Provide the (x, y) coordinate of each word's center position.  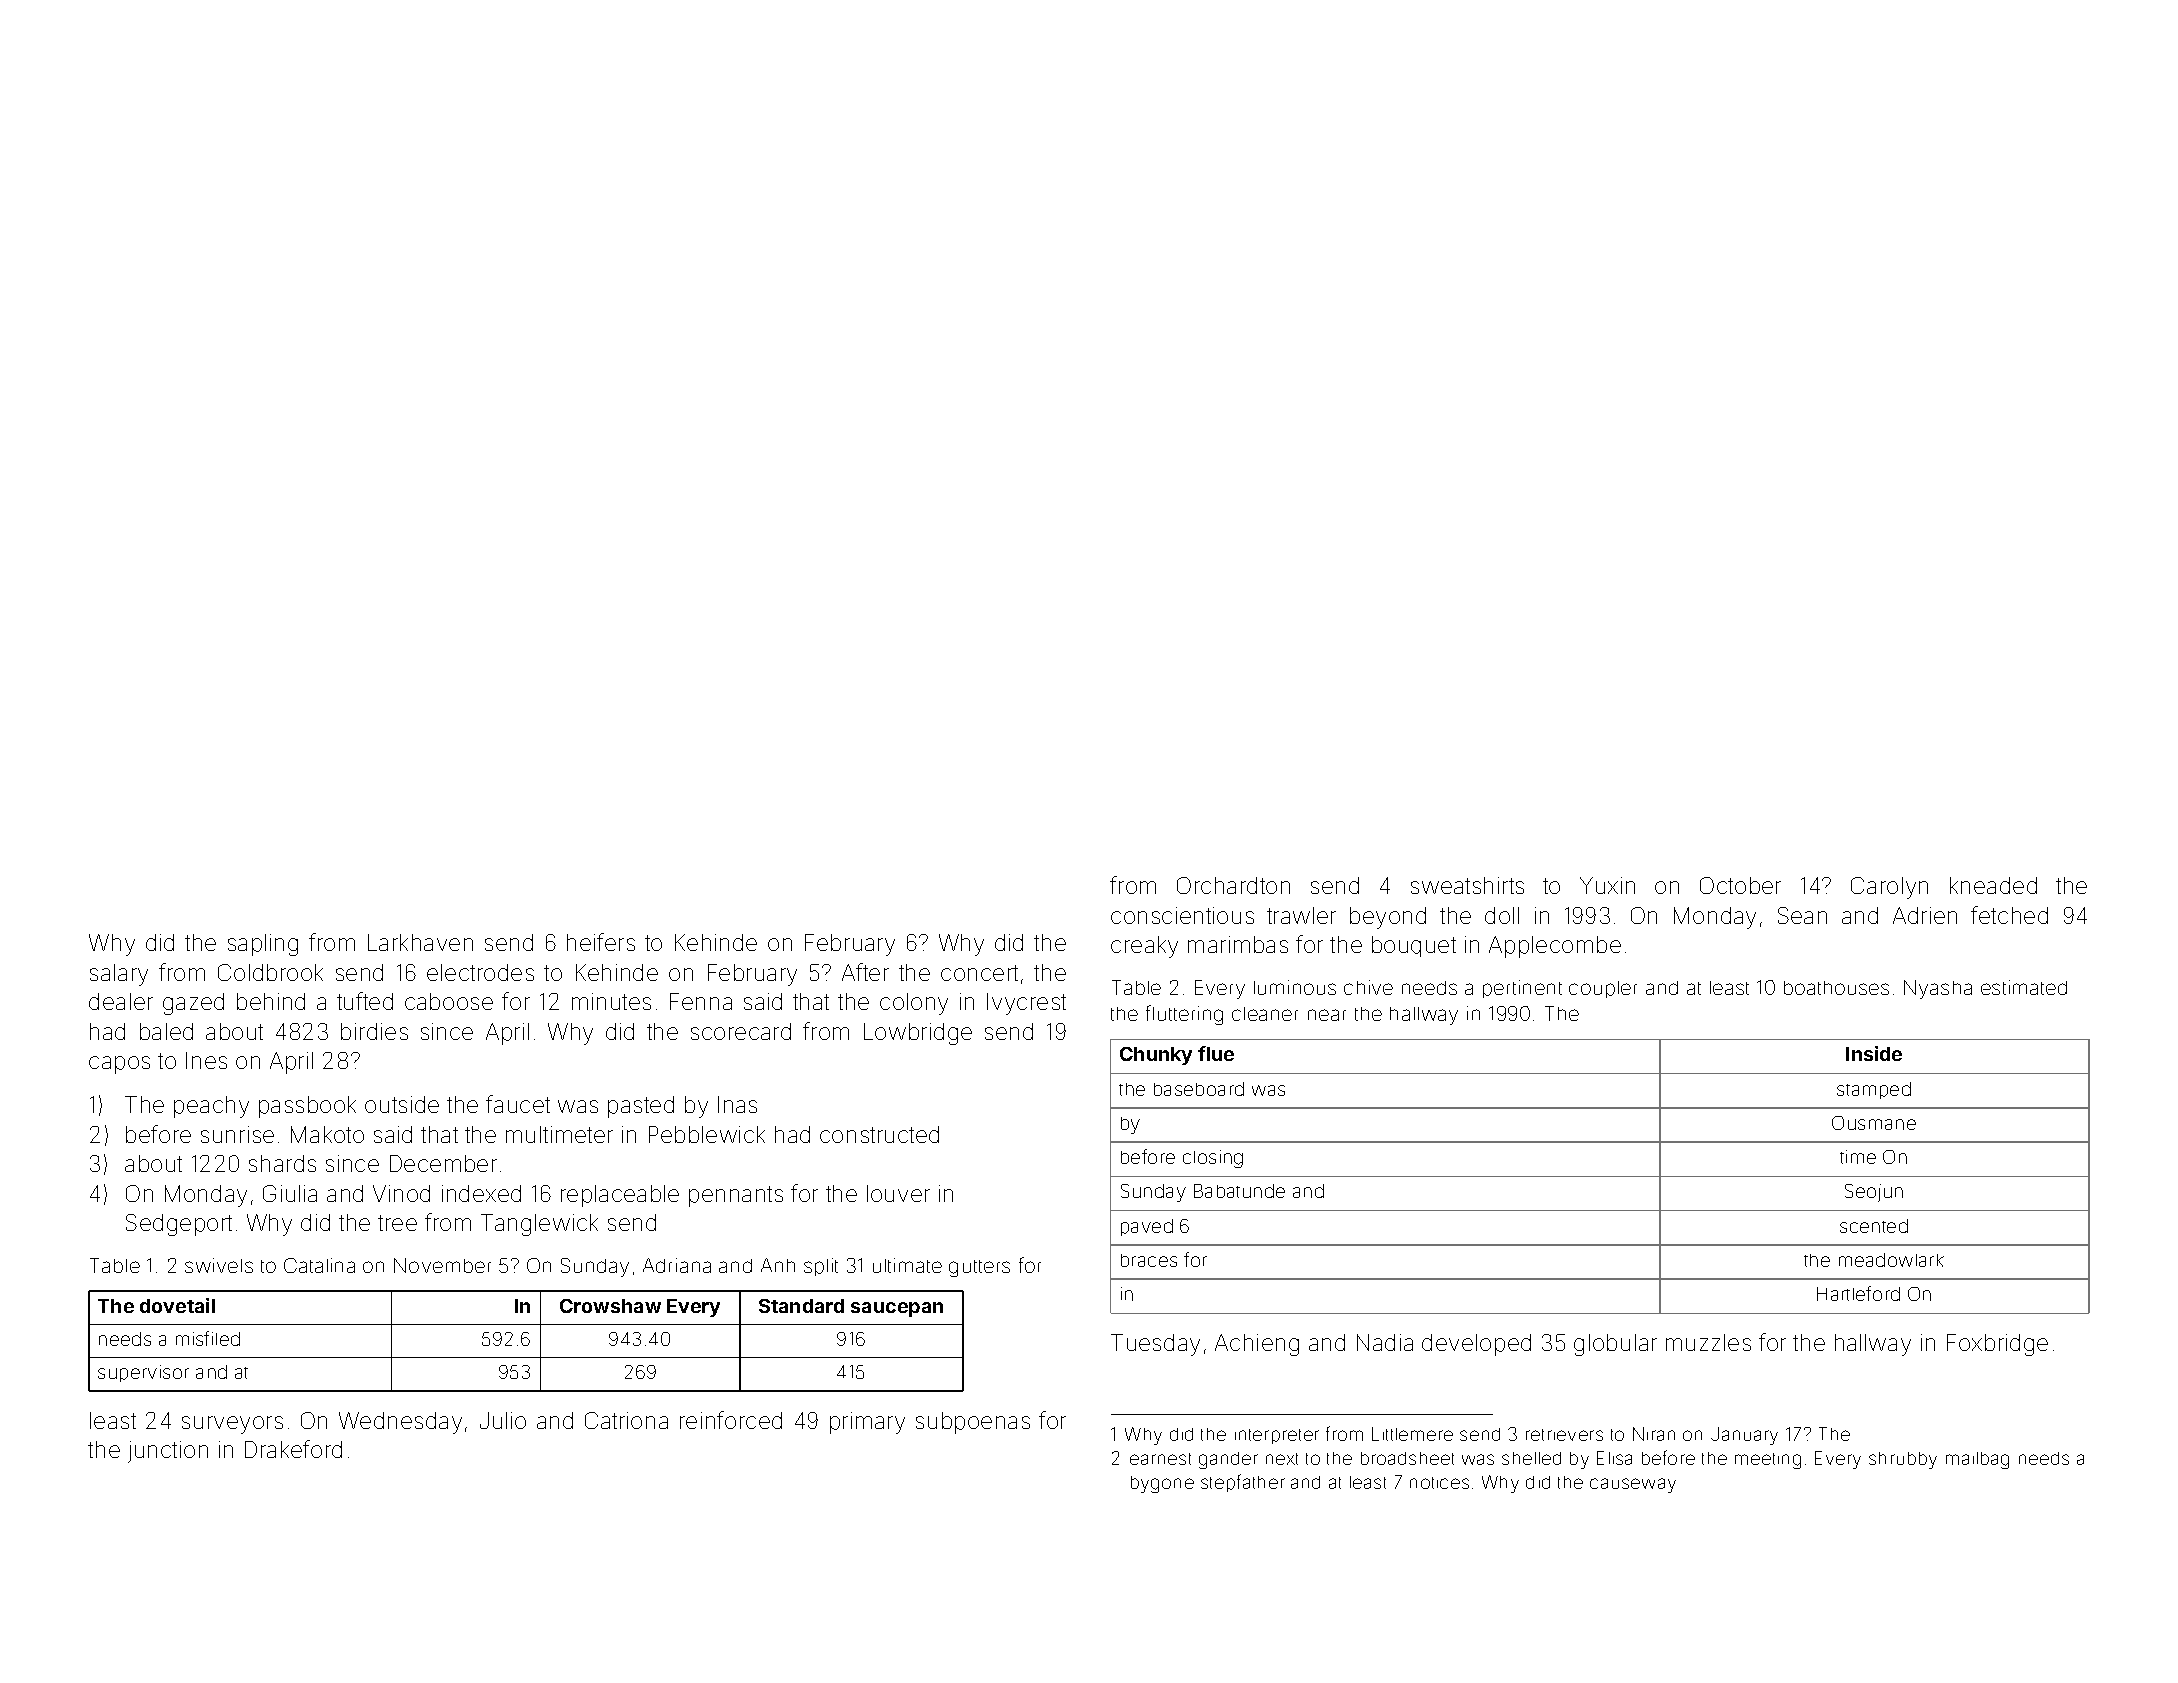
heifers (601, 942)
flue (1216, 1053)
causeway (1633, 1485)
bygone (1162, 1484)
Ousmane (1874, 1123)
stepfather (1243, 1483)
